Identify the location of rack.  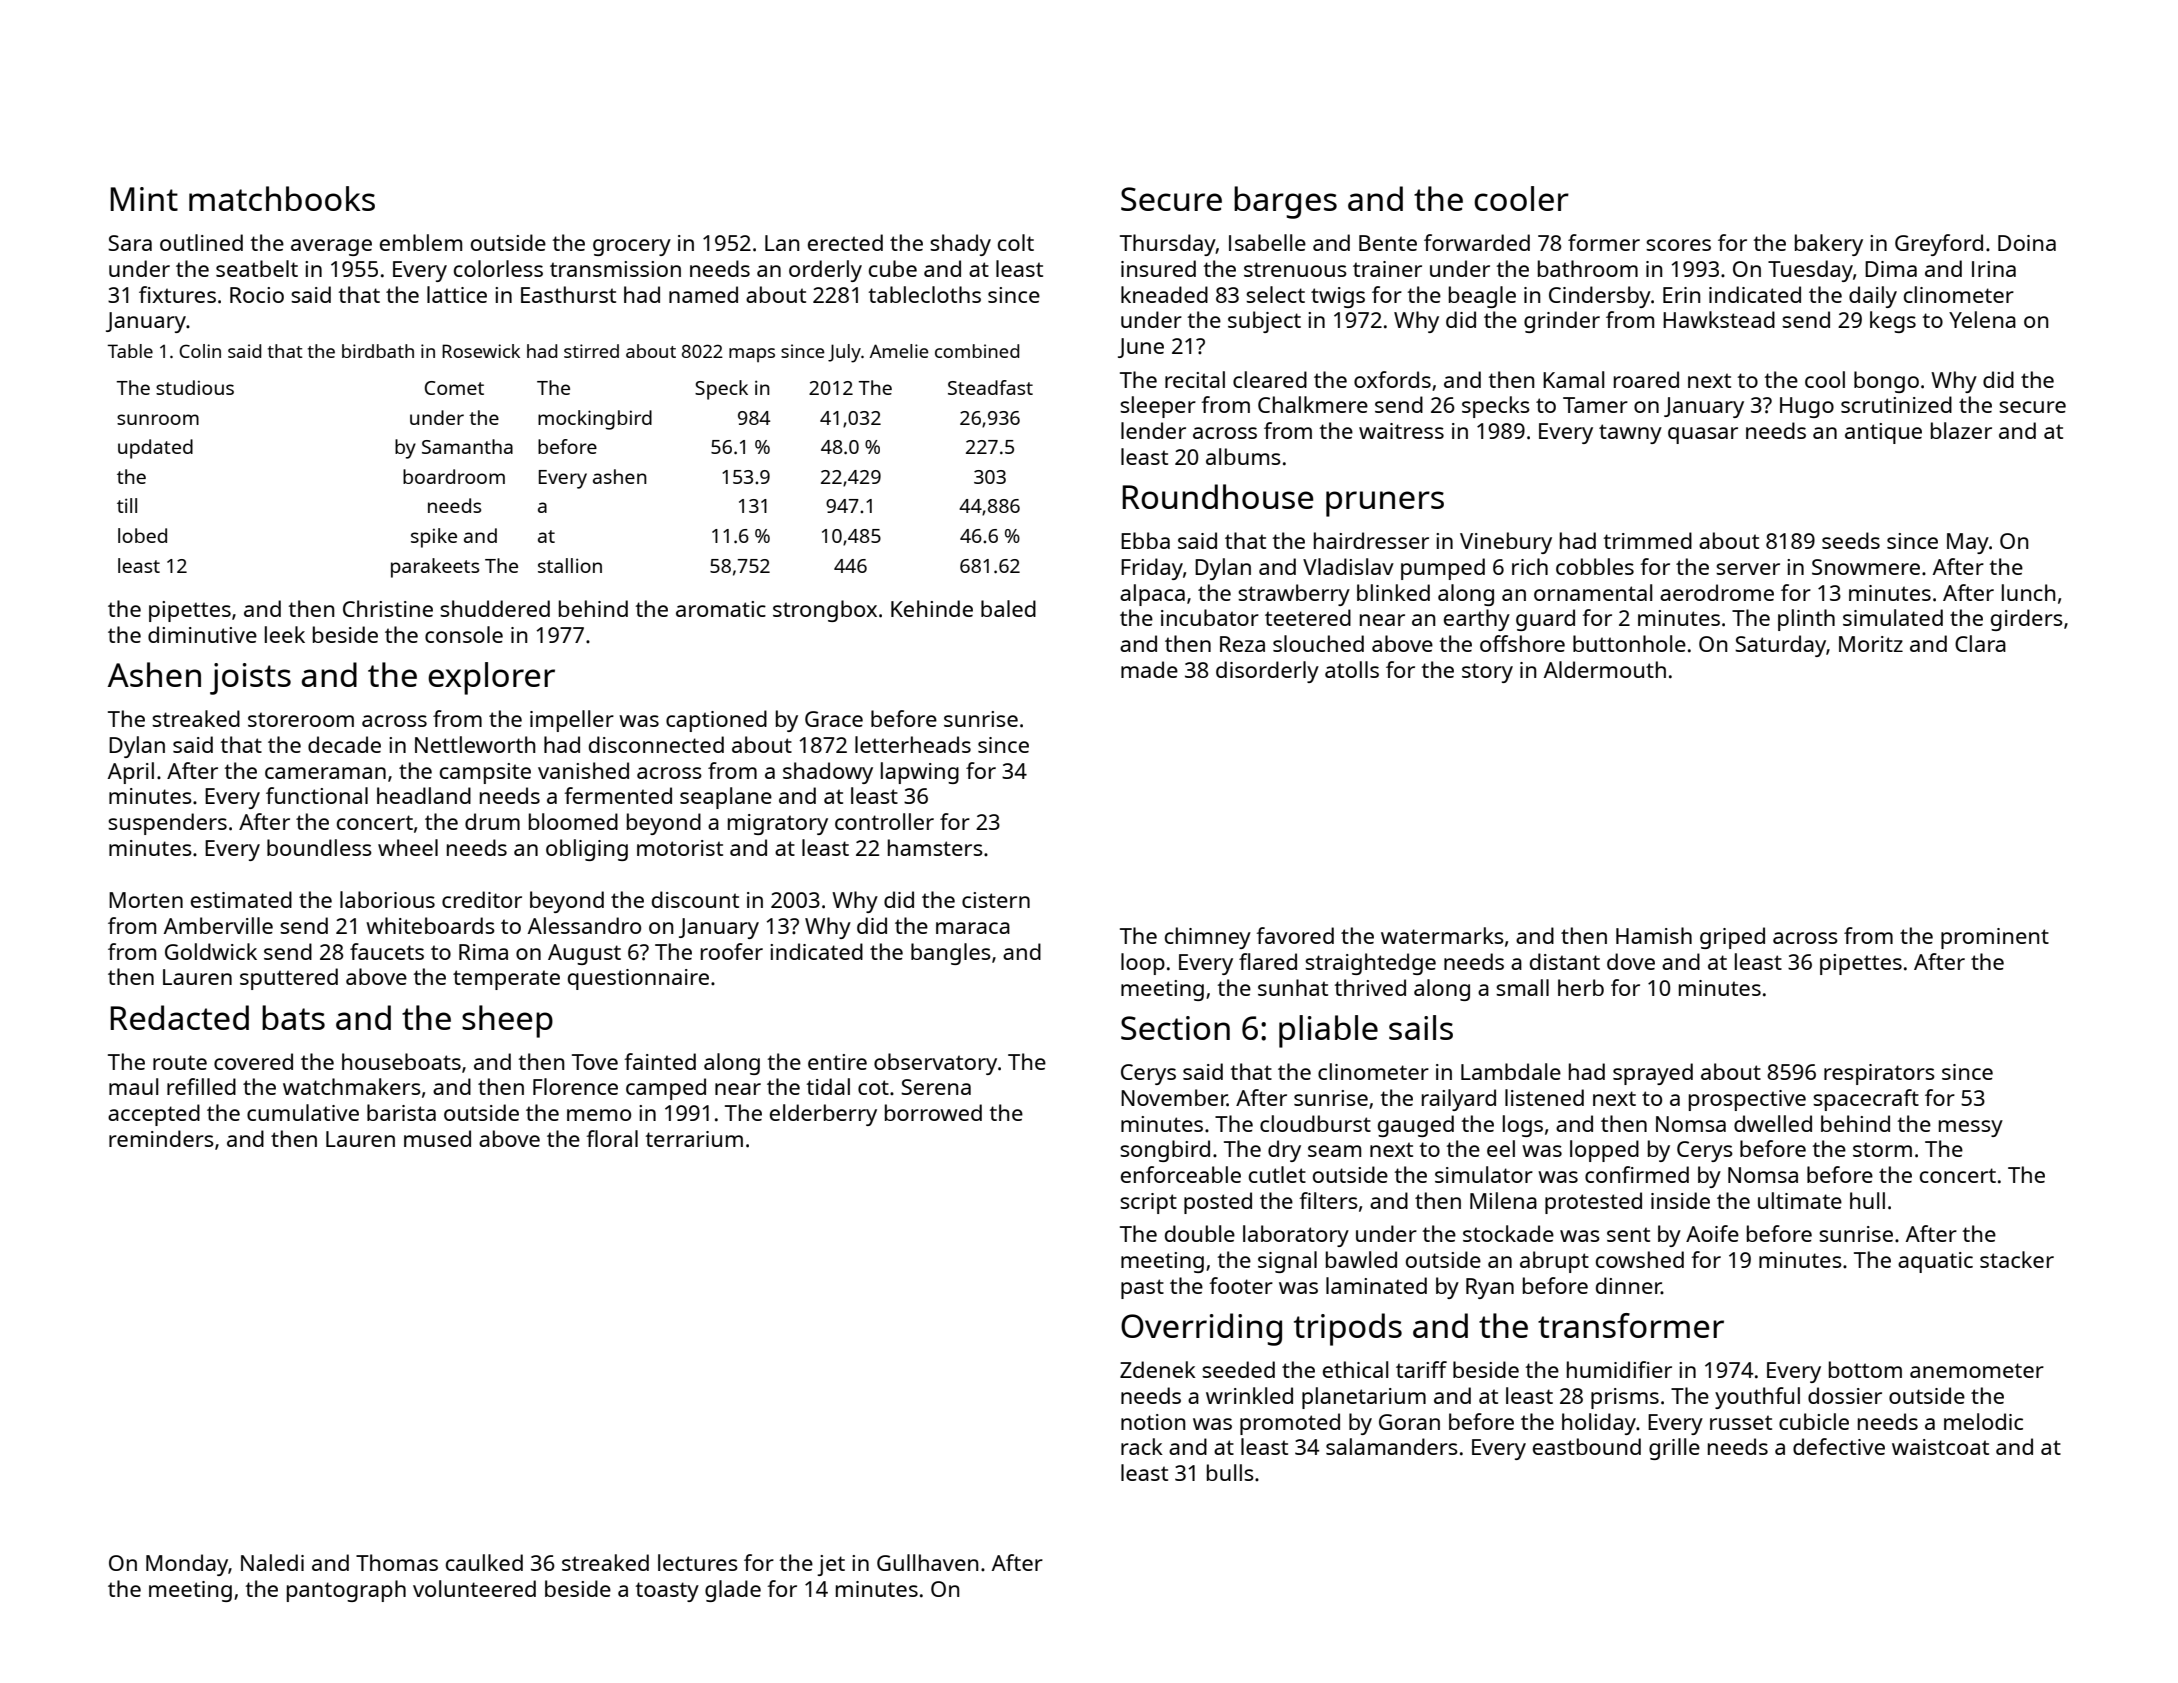
(1142, 1446).
